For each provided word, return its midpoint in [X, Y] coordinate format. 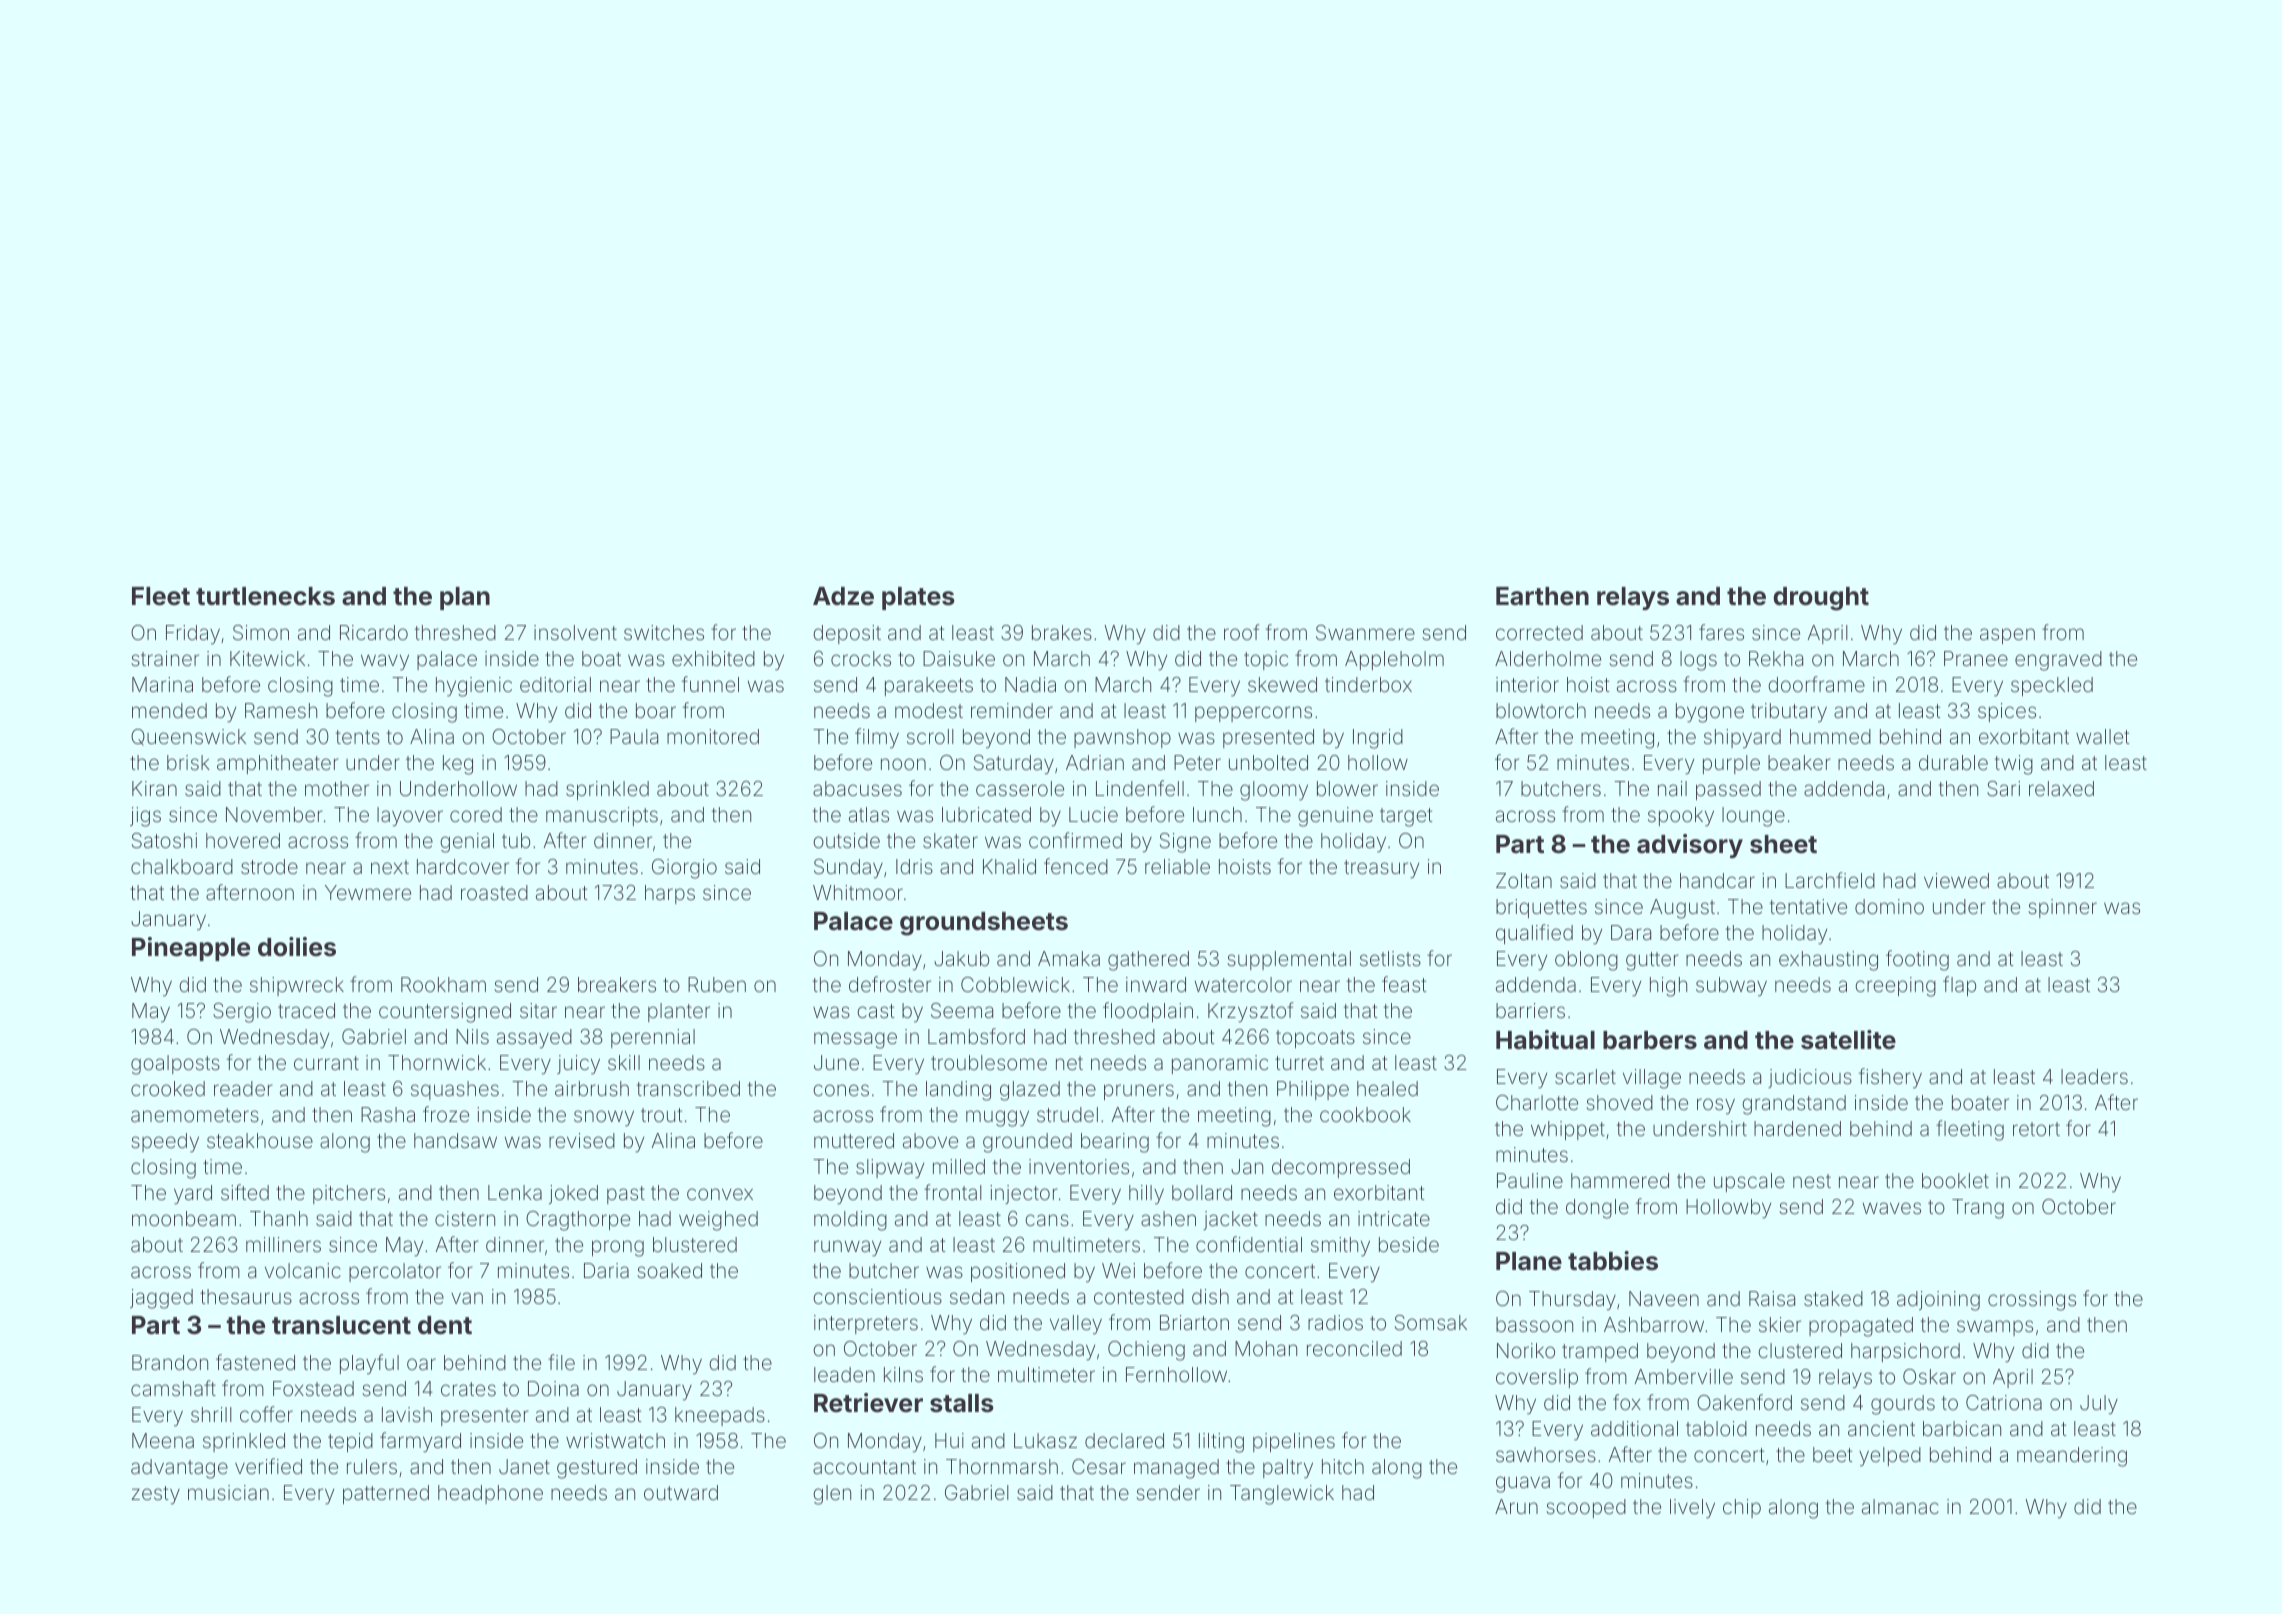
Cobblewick [1015, 984]
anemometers [195, 1115]
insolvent [575, 632]
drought [1821, 599]
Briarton [1194, 1322]
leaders [2094, 1076]
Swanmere [1365, 632]
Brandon [170, 1362]
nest [1812, 1181]
